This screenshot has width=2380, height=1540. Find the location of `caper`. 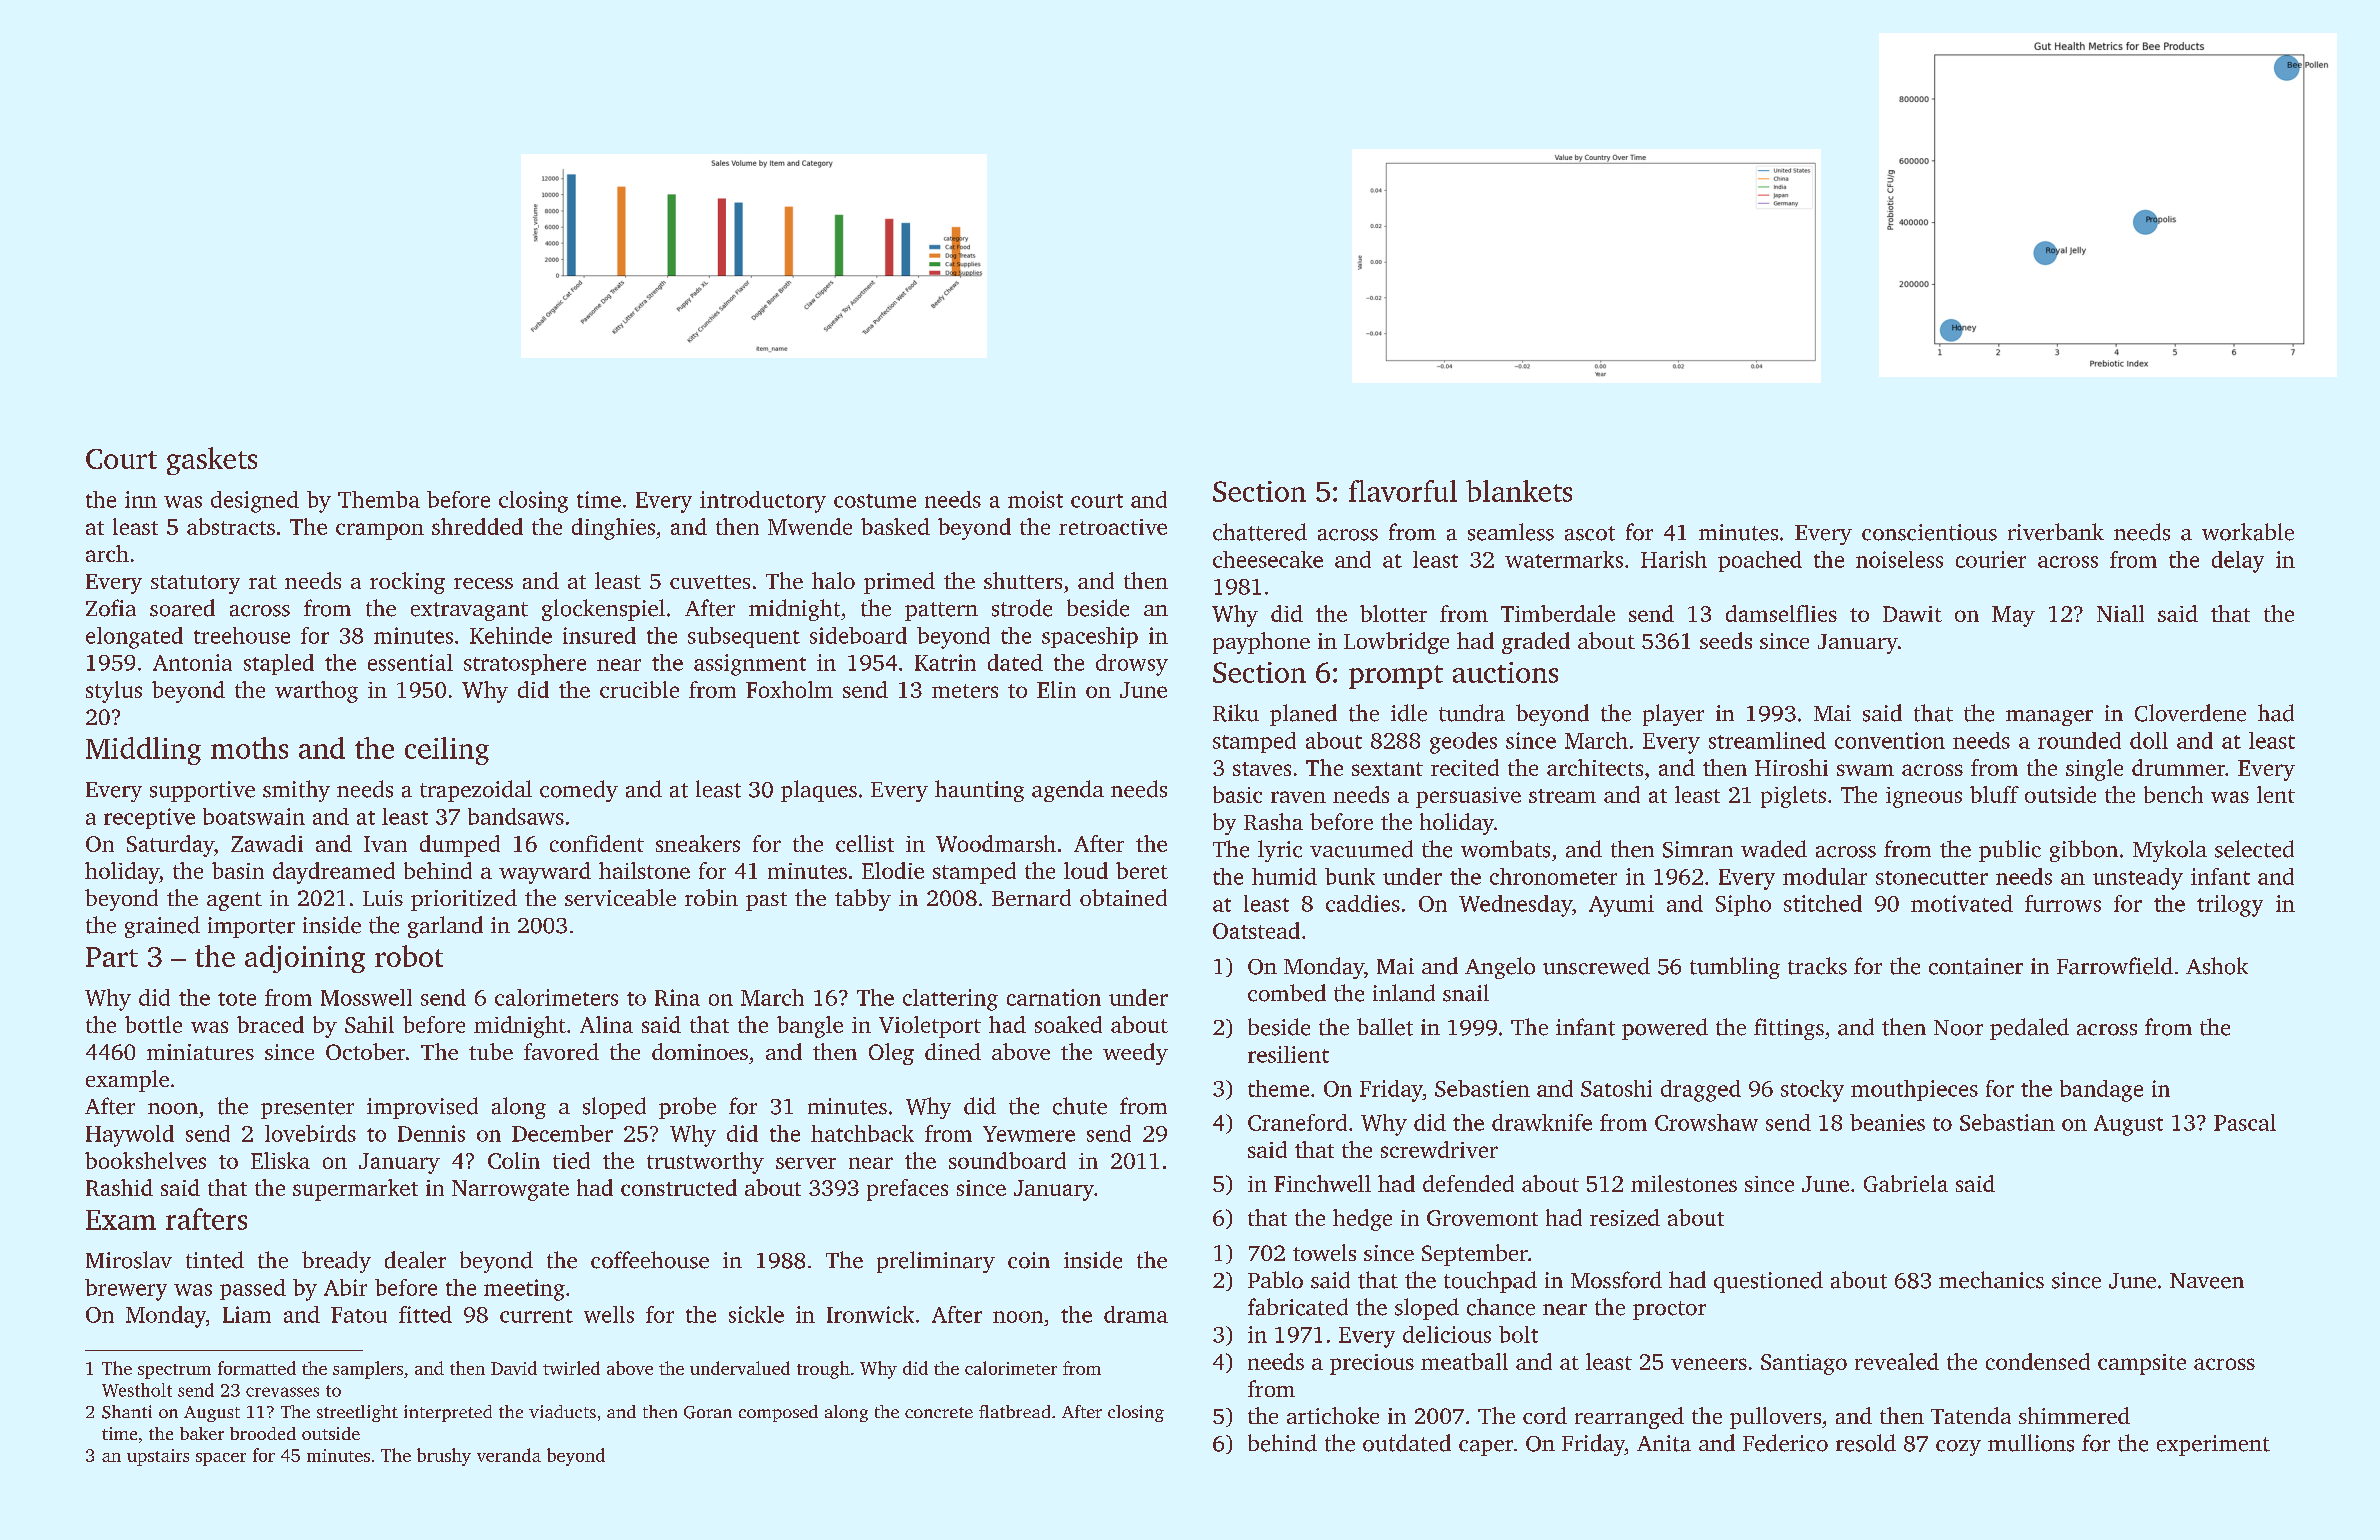

caper is located at coordinates (1486, 1448).
